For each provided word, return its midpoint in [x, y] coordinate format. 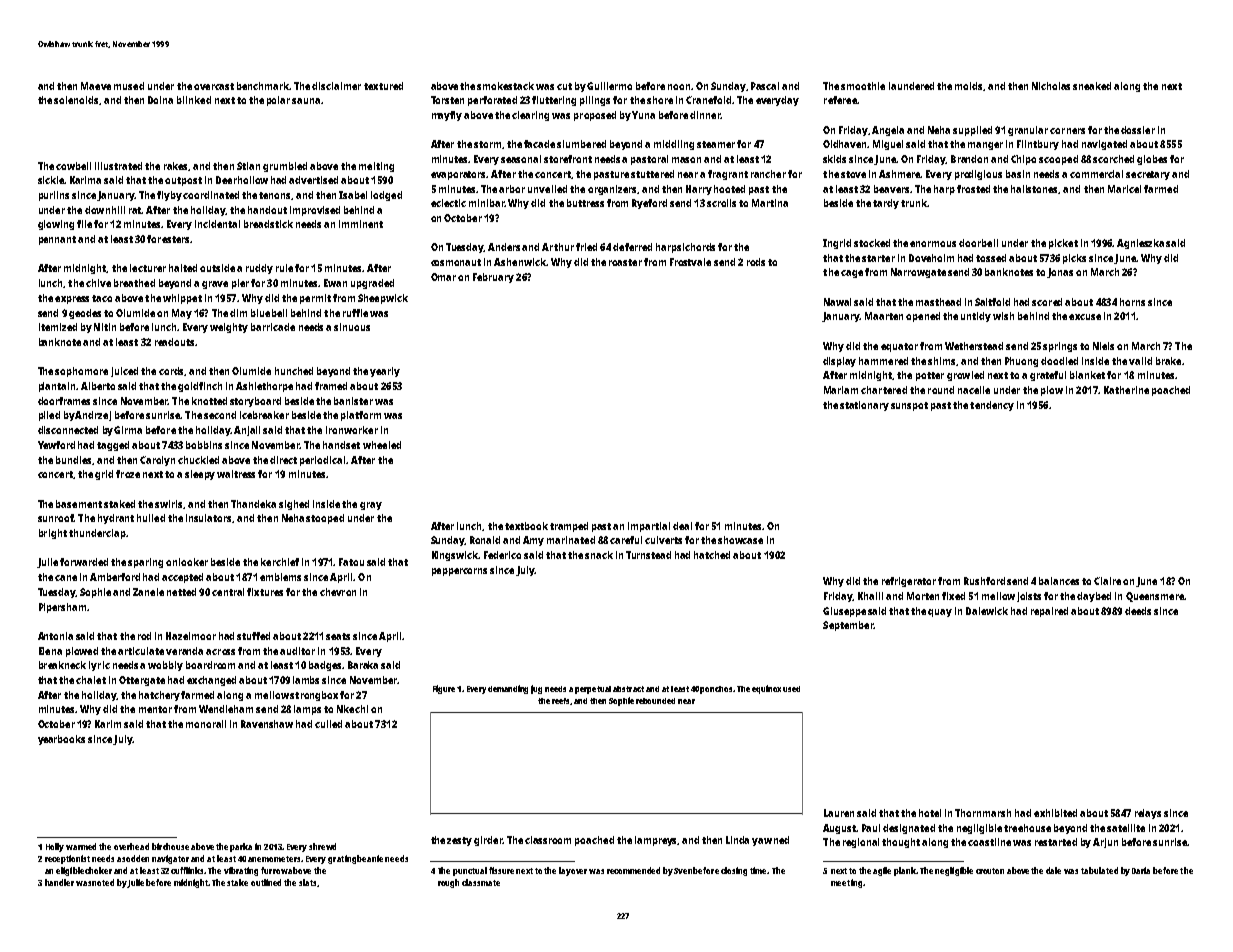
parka [241, 847]
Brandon [969, 159]
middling [674, 145]
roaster [625, 262]
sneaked [1092, 86]
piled [49, 416]
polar [278, 101]
